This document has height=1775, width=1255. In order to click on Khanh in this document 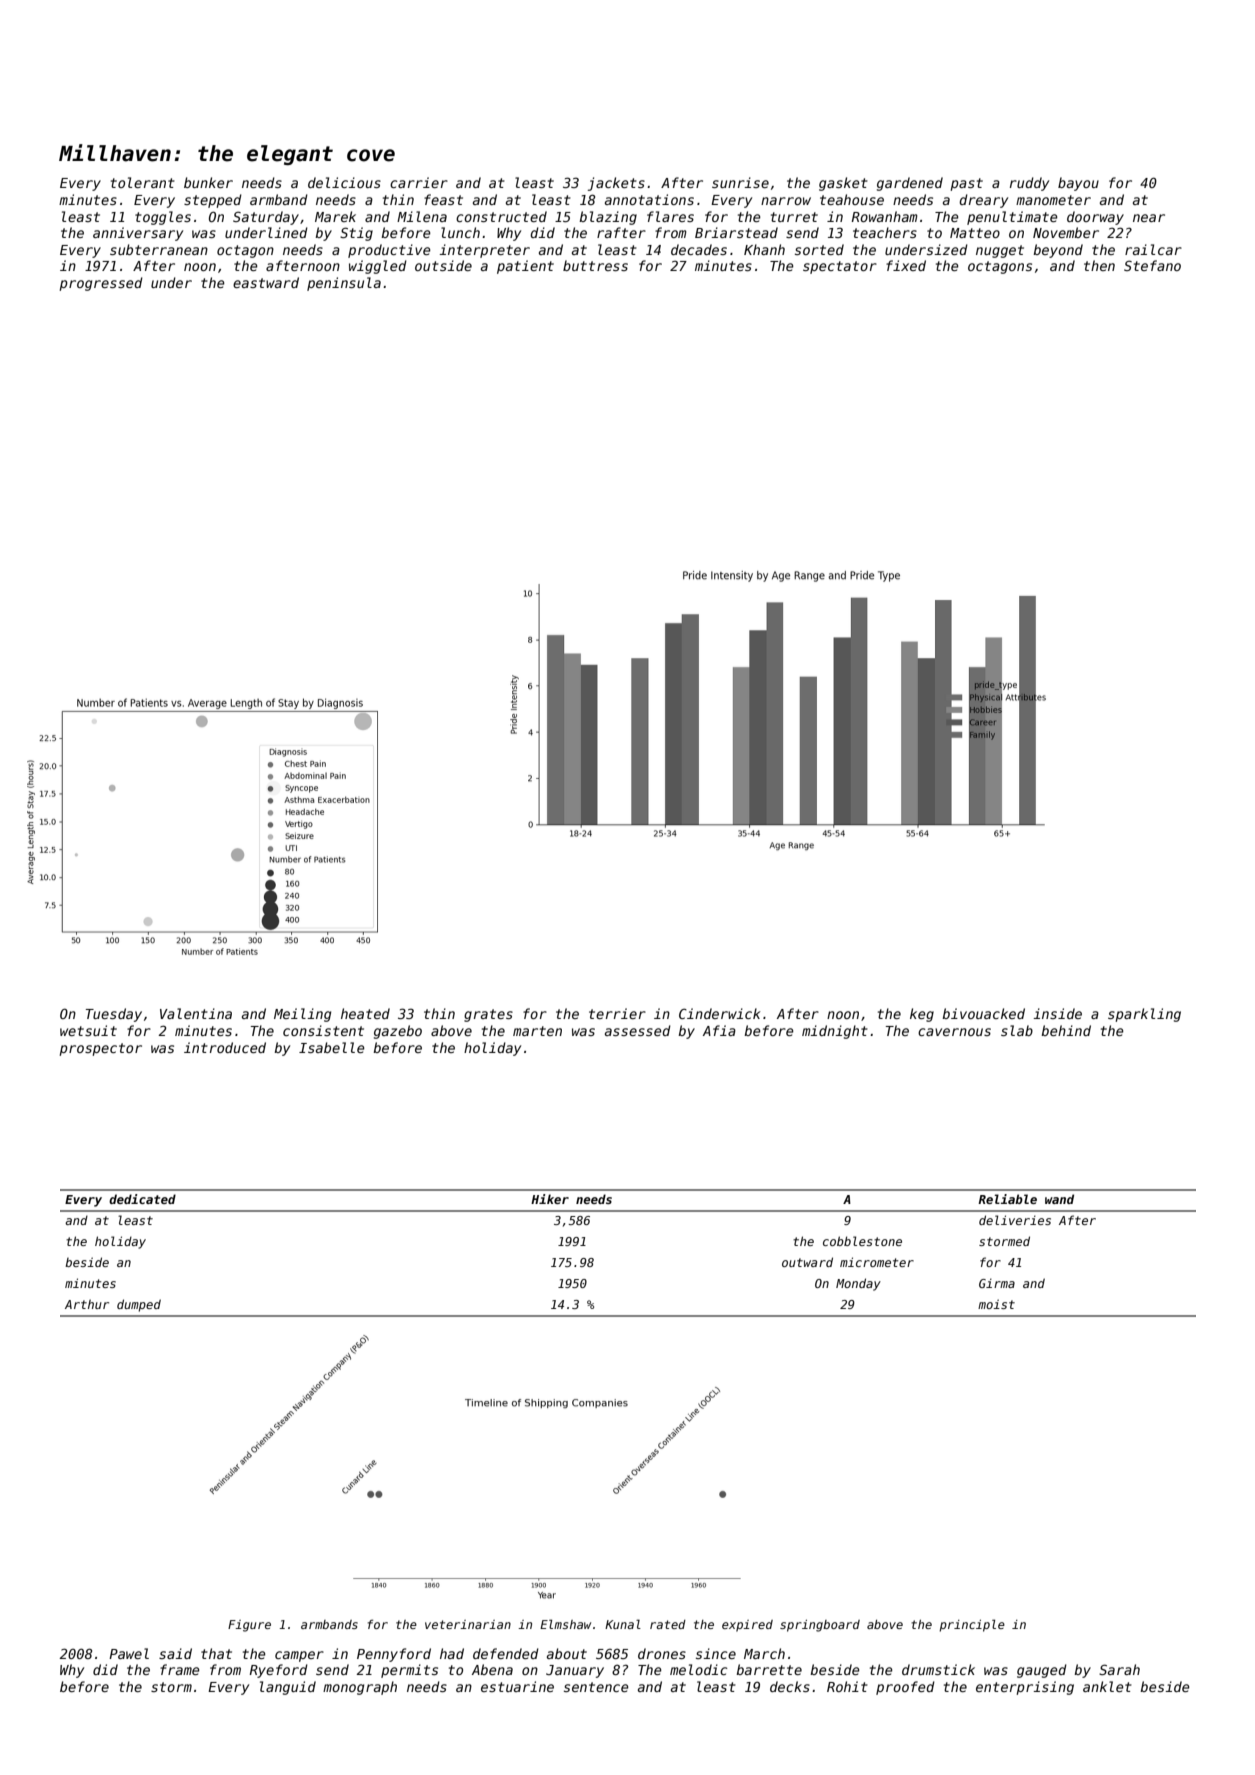, I will do `click(764, 249)`.
